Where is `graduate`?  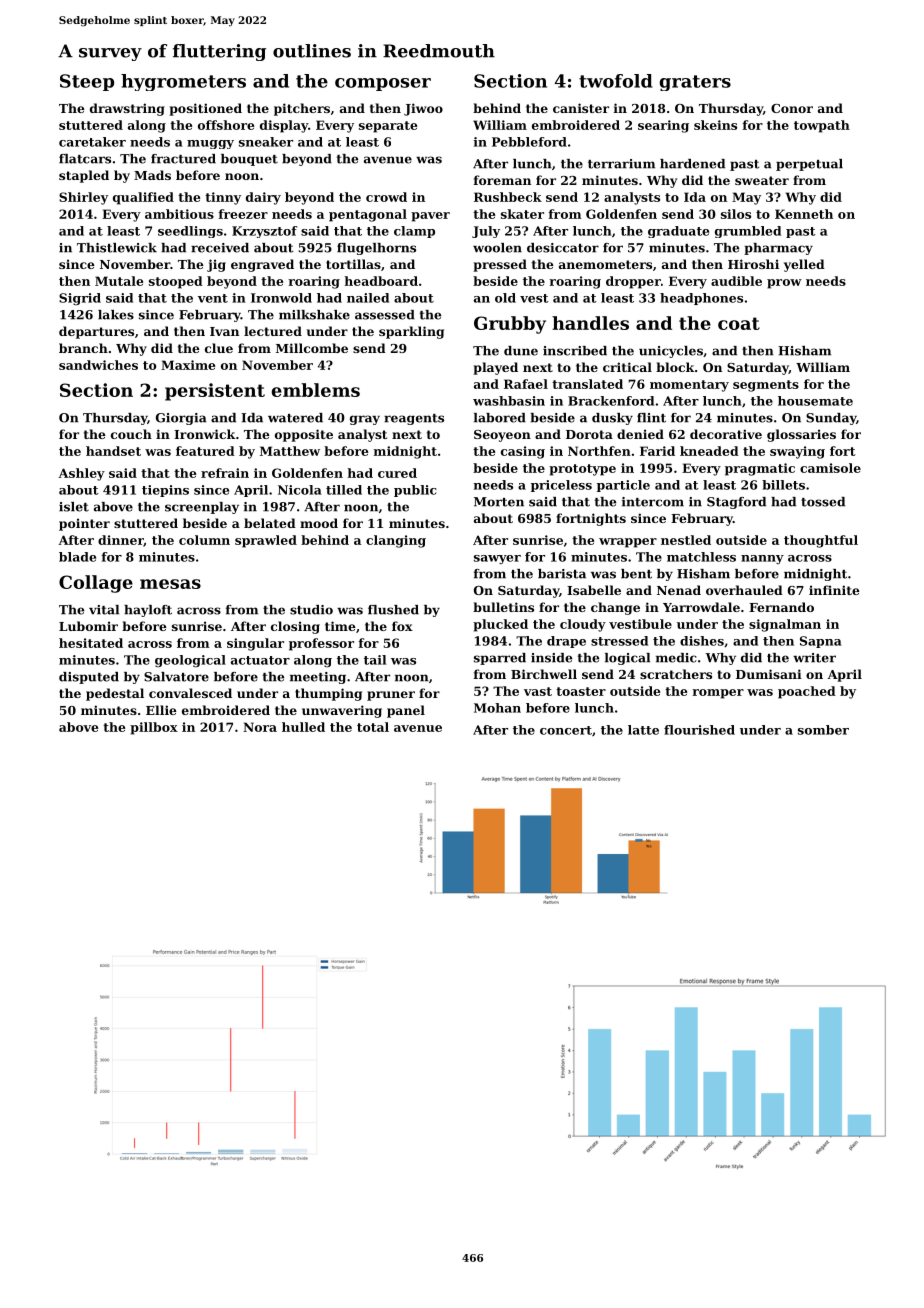
graduate is located at coordinates (678, 232).
